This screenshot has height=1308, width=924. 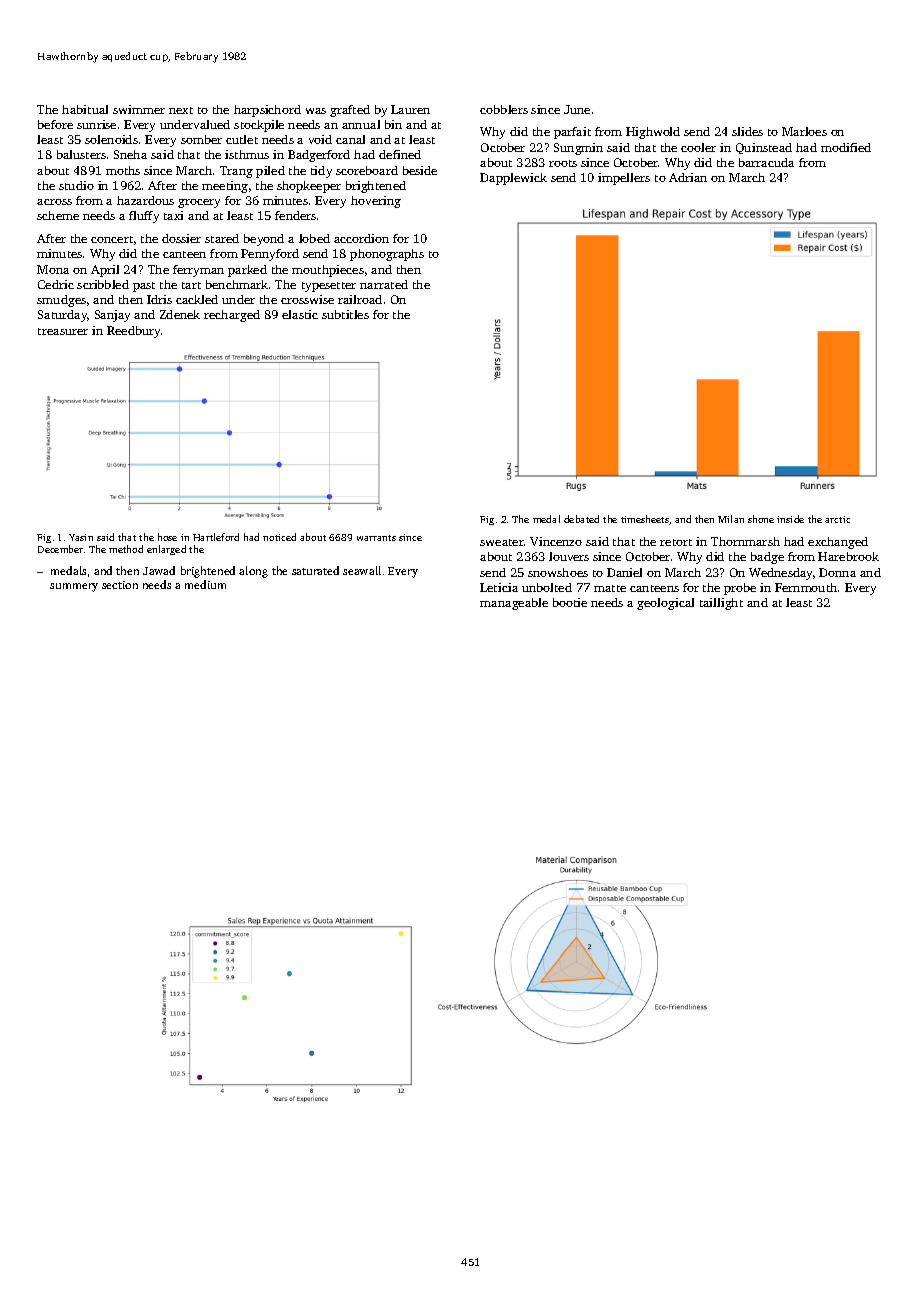 I want to click on manageable, so click(x=514, y=604).
